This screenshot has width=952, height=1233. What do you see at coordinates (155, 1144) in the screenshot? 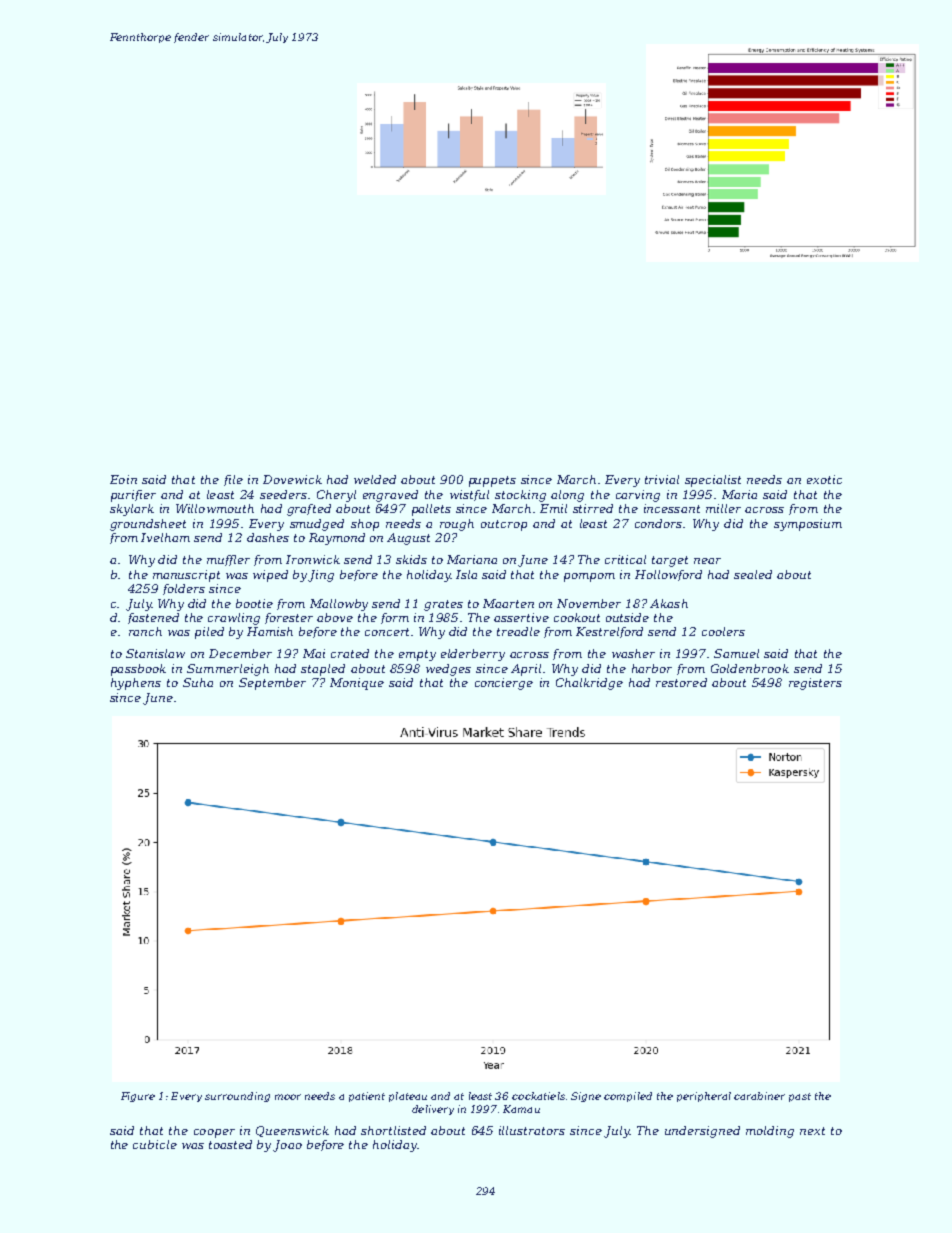
I see `cubicle` at bounding box center [155, 1144].
